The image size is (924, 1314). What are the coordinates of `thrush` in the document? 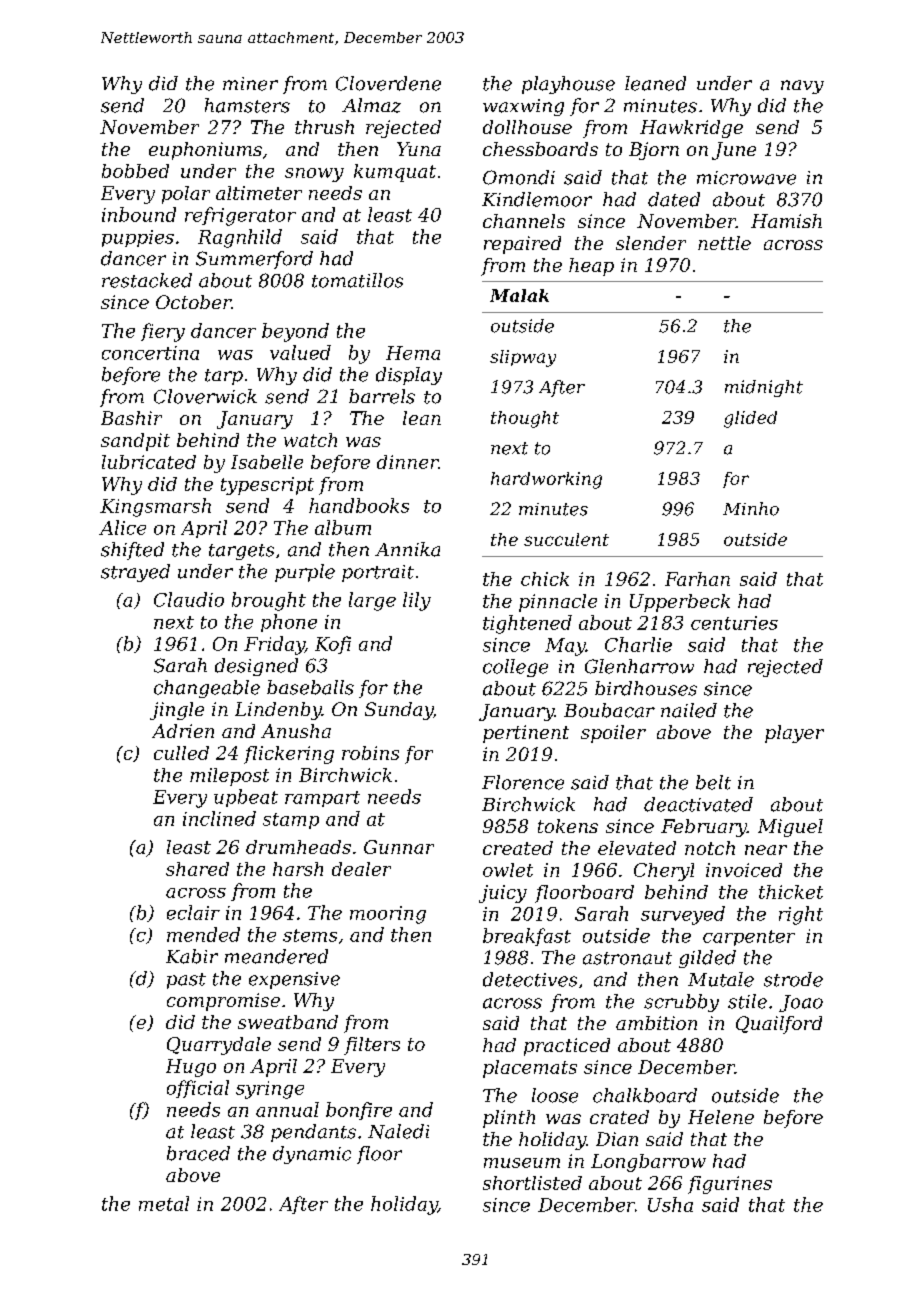 It's located at (324, 127).
